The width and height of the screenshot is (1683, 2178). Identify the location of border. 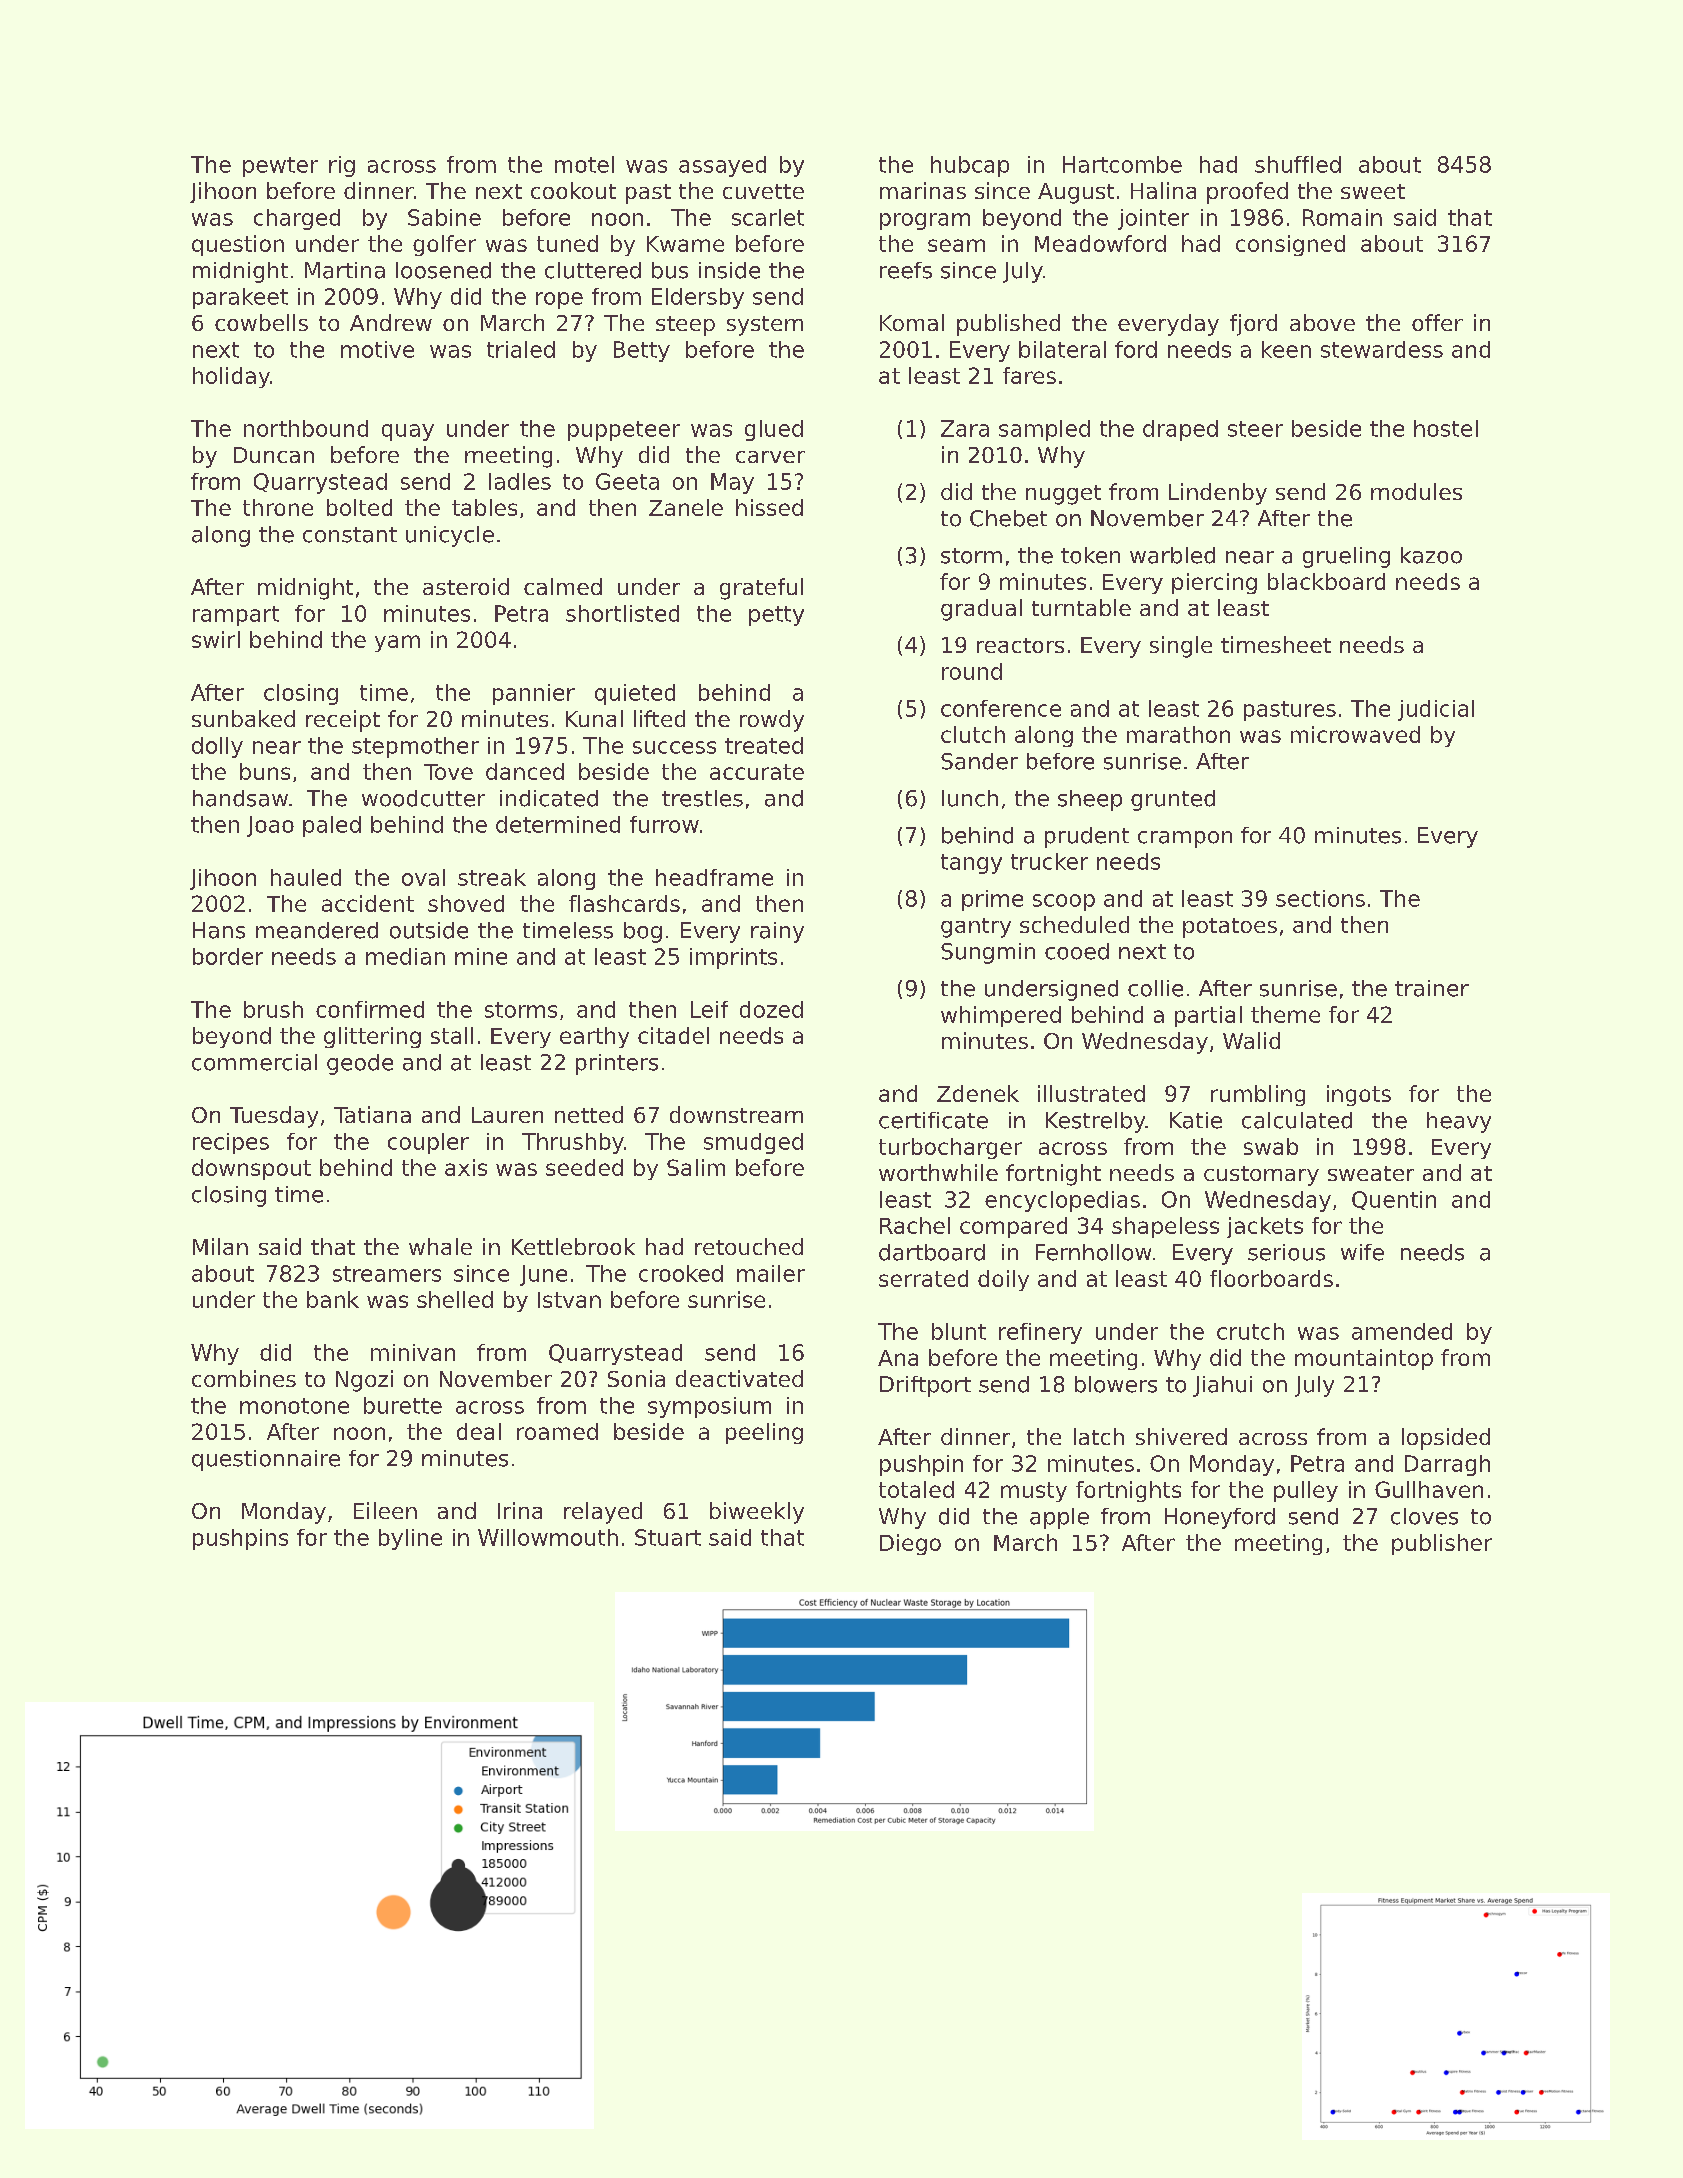
(228, 956).
